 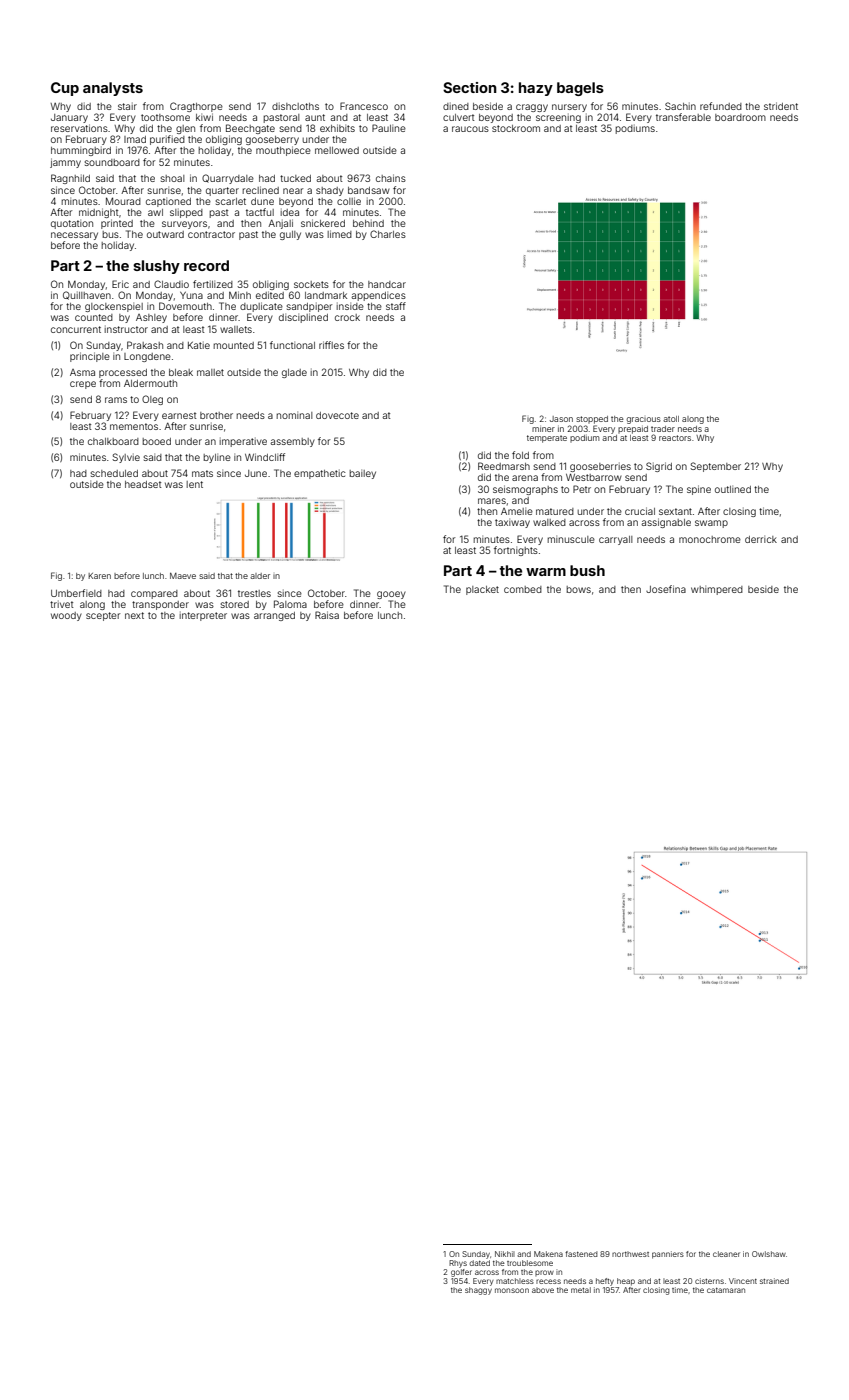 What do you see at coordinates (311, 284) in the screenshot?
I see `sockets` at bounding box center [311, 284].
